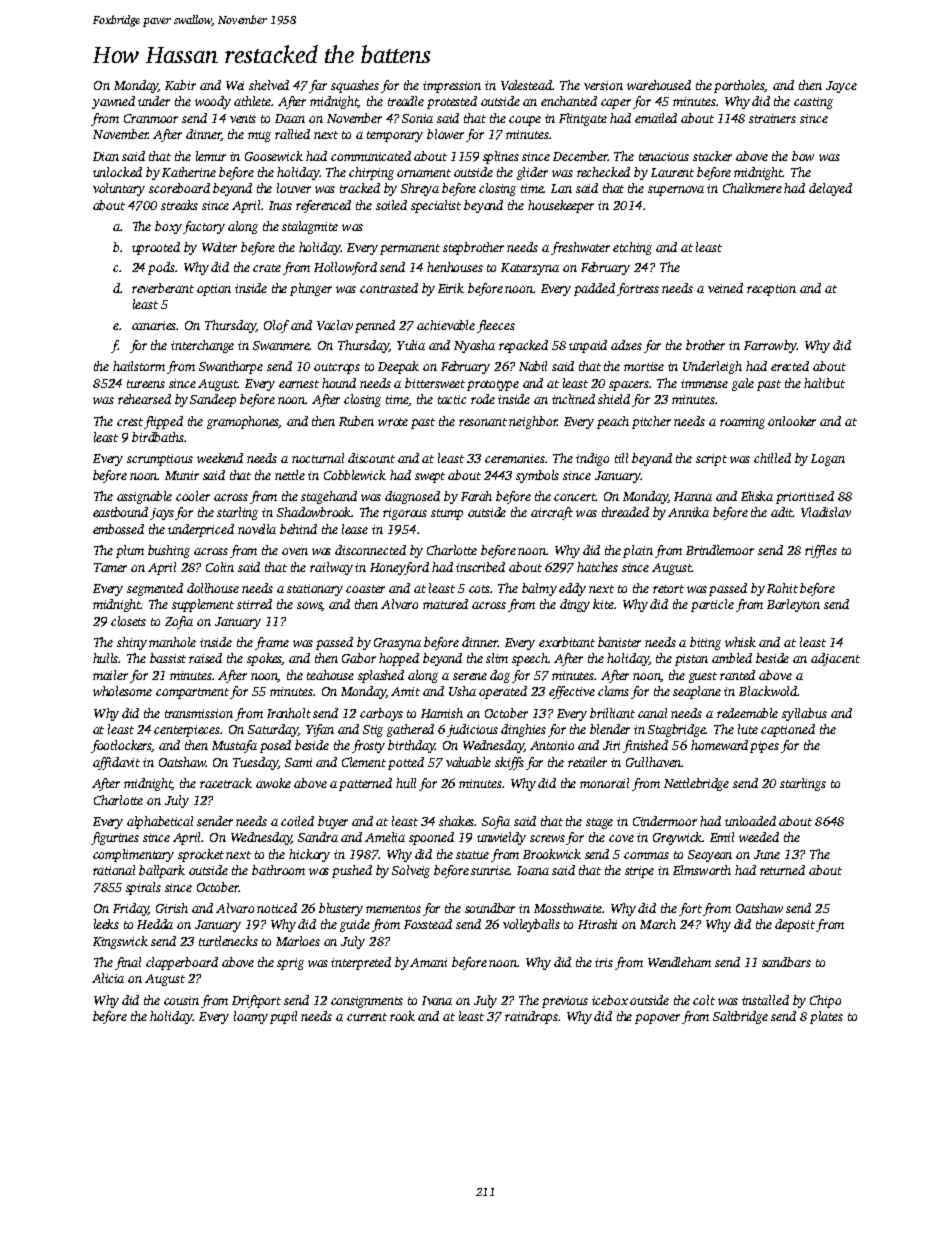 The height and width of the screenshot is (1233, 952). I want to click on Deepak, so click(398, 367).
